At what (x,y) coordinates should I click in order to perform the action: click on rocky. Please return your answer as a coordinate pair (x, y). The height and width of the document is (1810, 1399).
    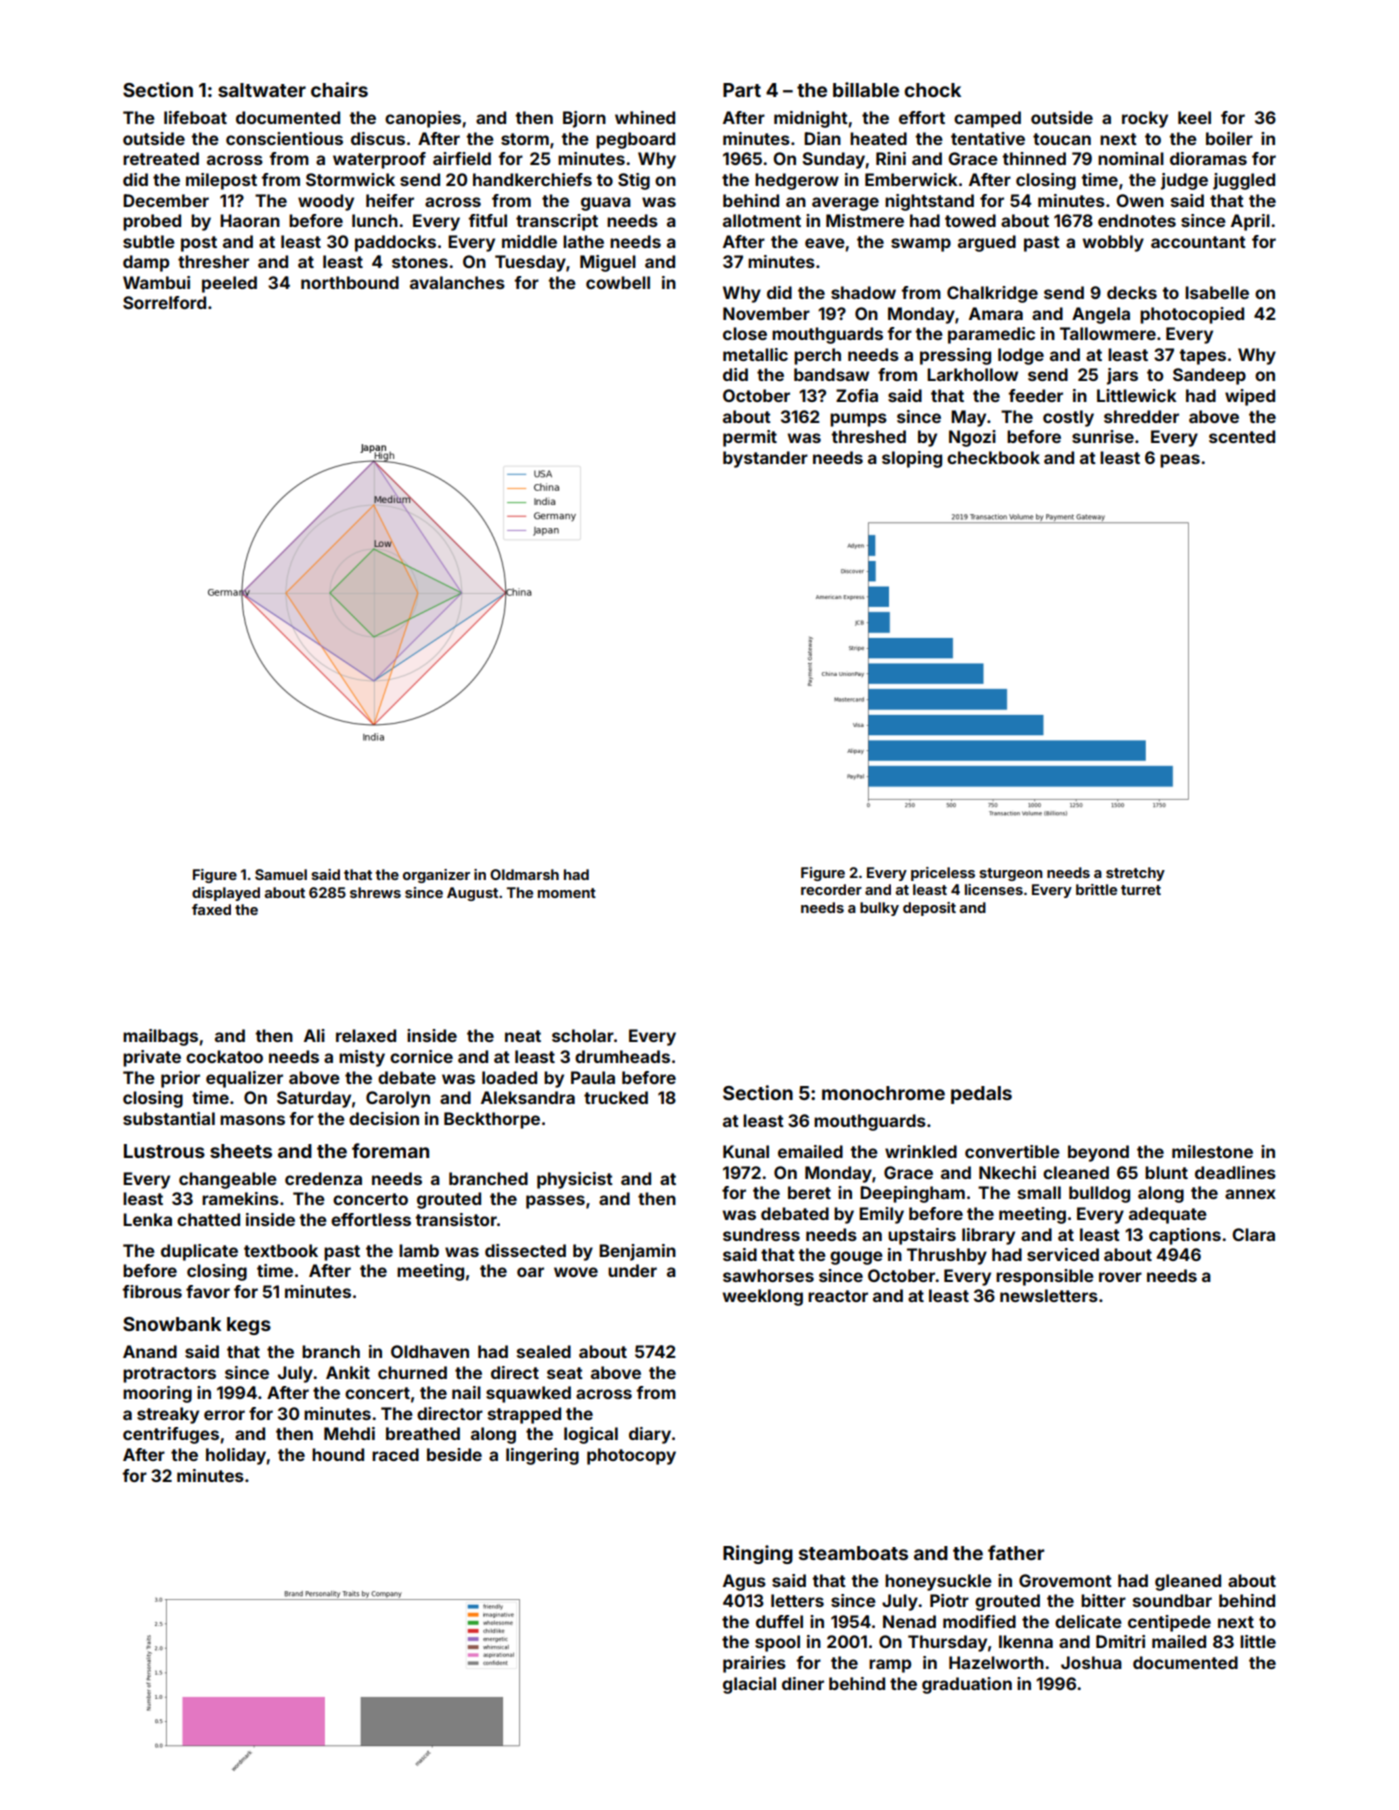
    Looking at the image, I should click on (1145, 119).
